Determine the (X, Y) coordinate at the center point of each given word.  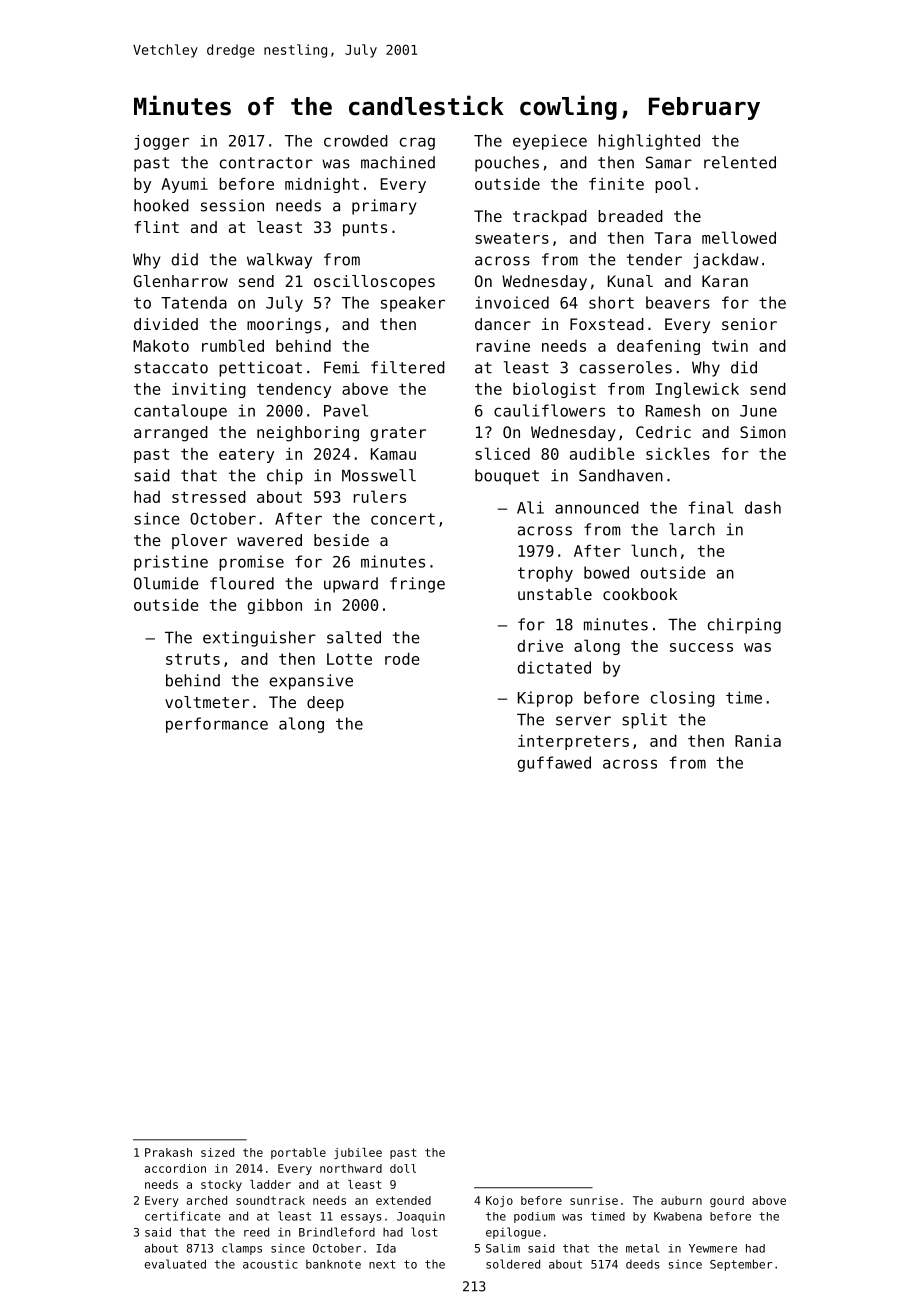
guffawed (554, 764)
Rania (758, 741)
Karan (725, 281)
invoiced (512, 302)
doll (403, 1168)
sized (217, 1152)
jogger (161, 142)
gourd (727, 1201)
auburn (681, 1200)
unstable (555, 594)
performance (217, 725)
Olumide (166, 583)
